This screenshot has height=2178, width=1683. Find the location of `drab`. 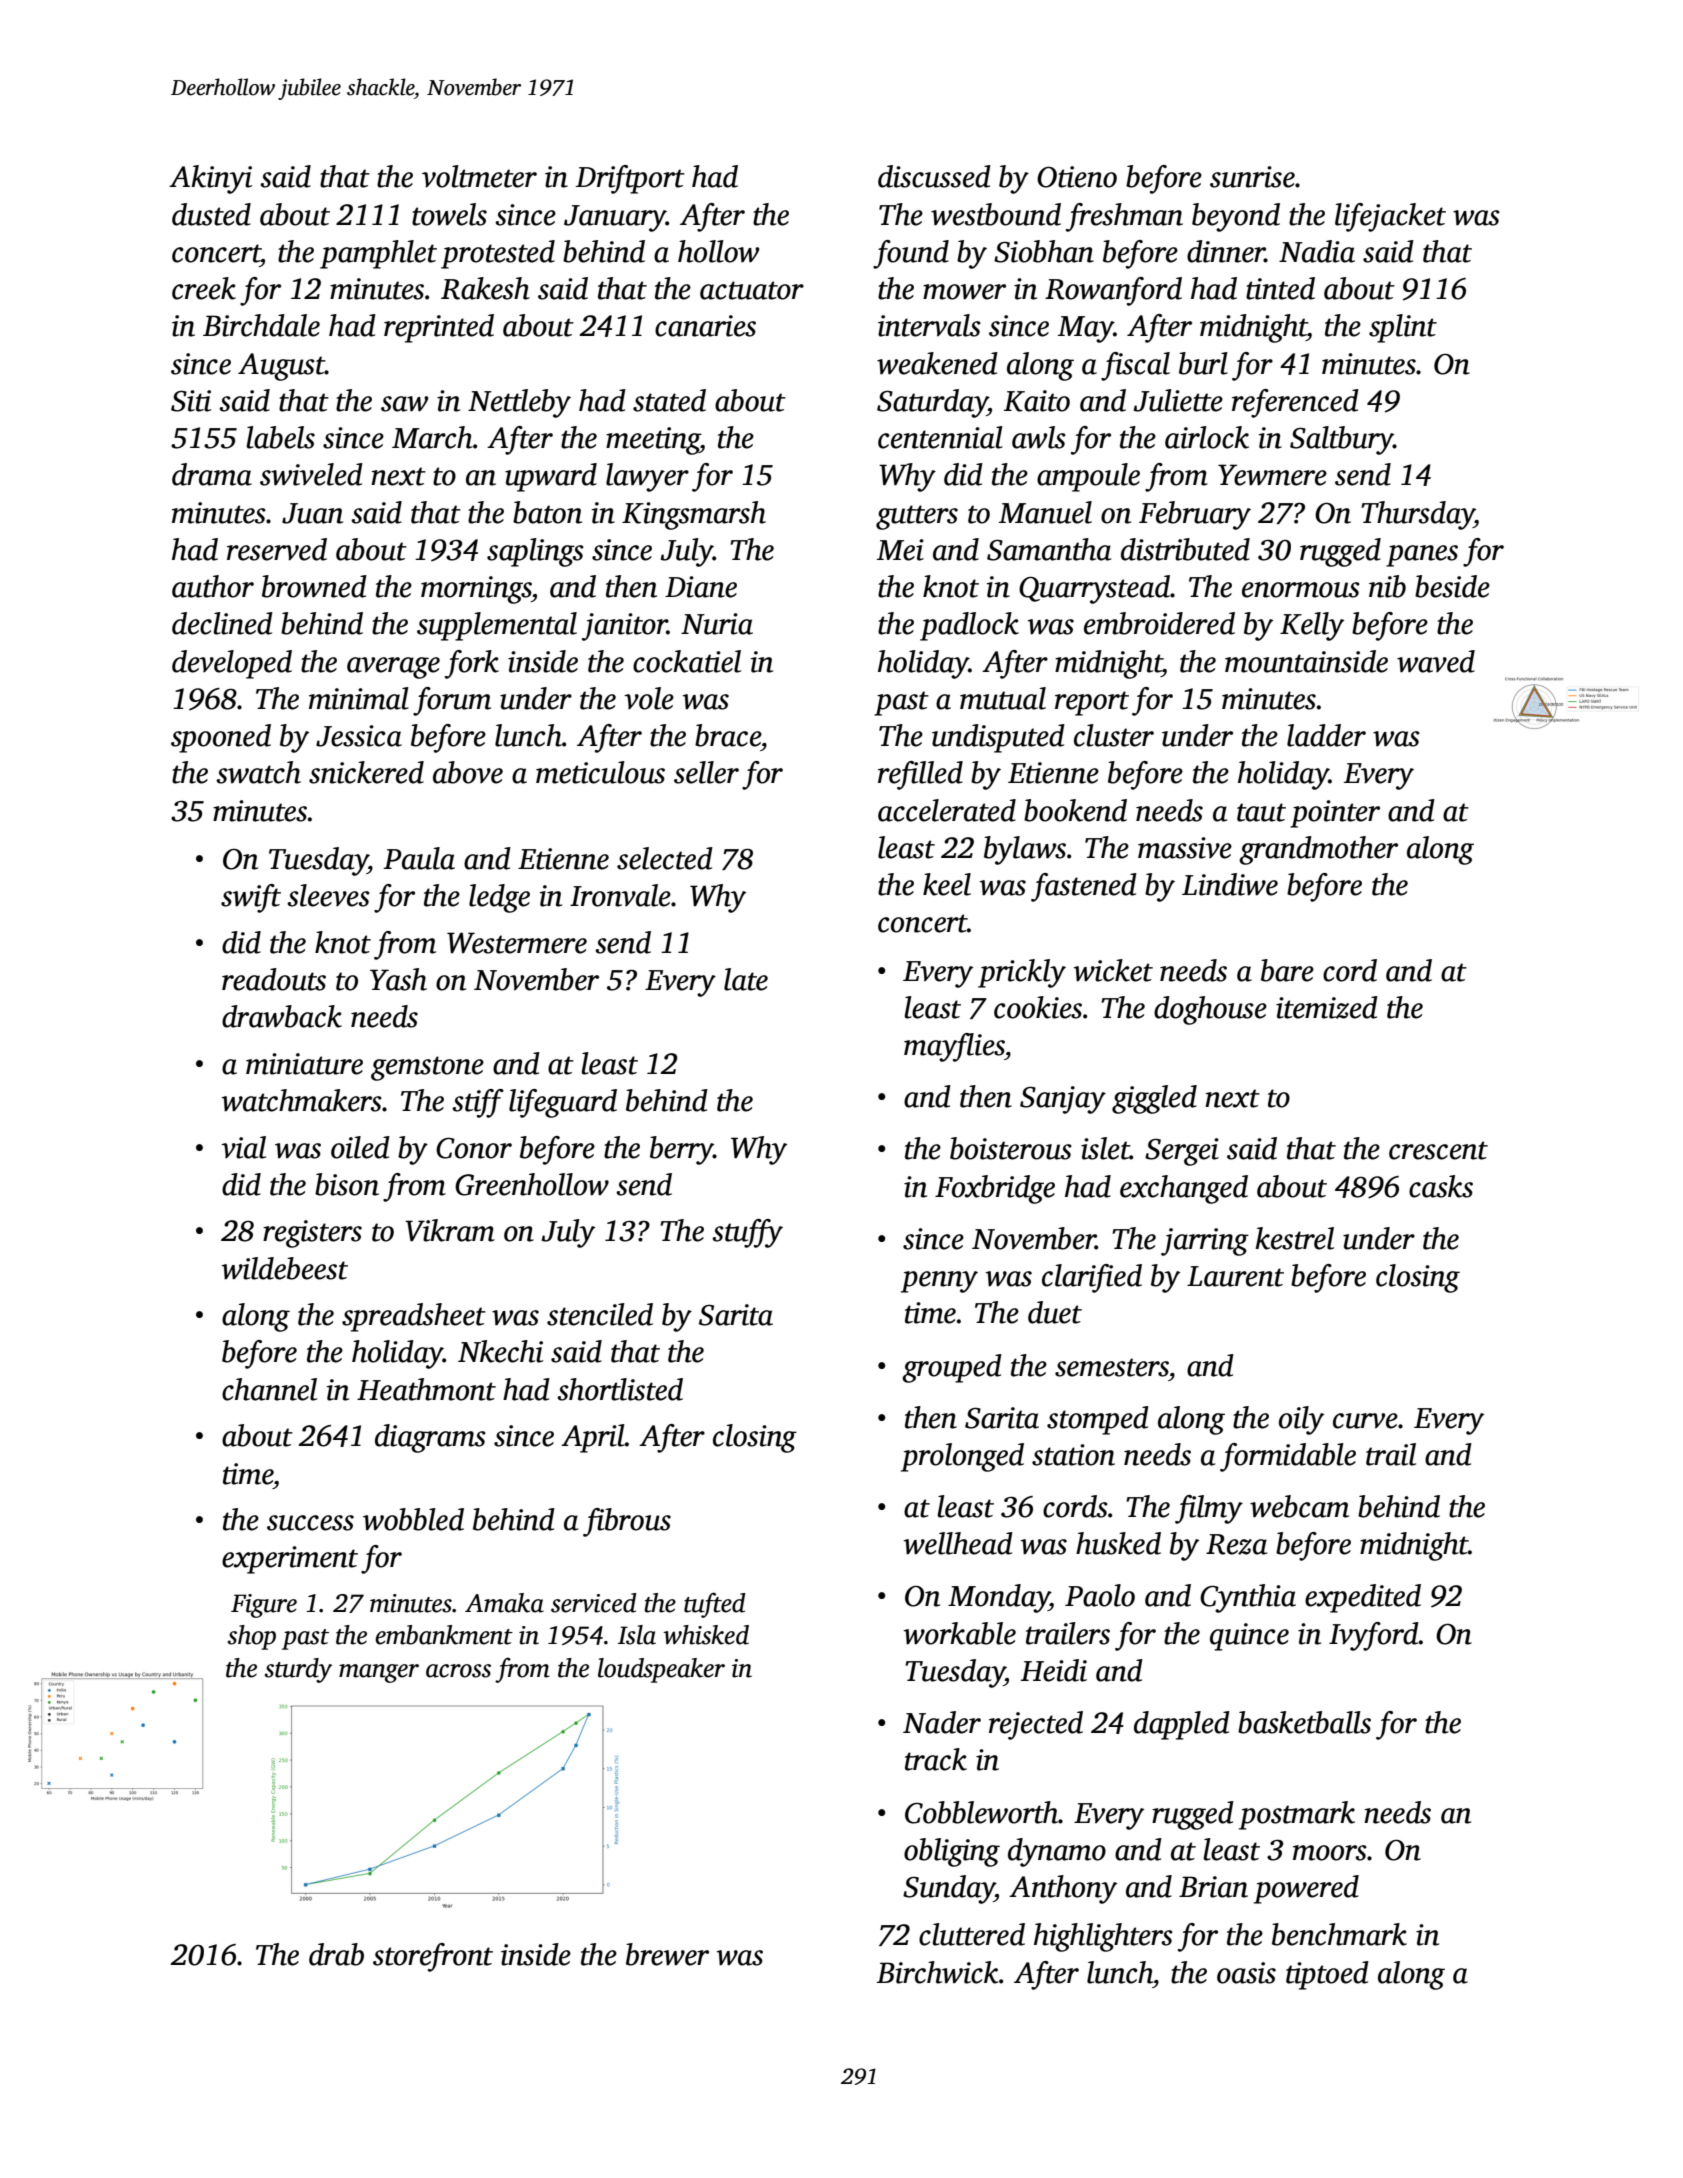

drab is located at coordinates (336, 1954).
